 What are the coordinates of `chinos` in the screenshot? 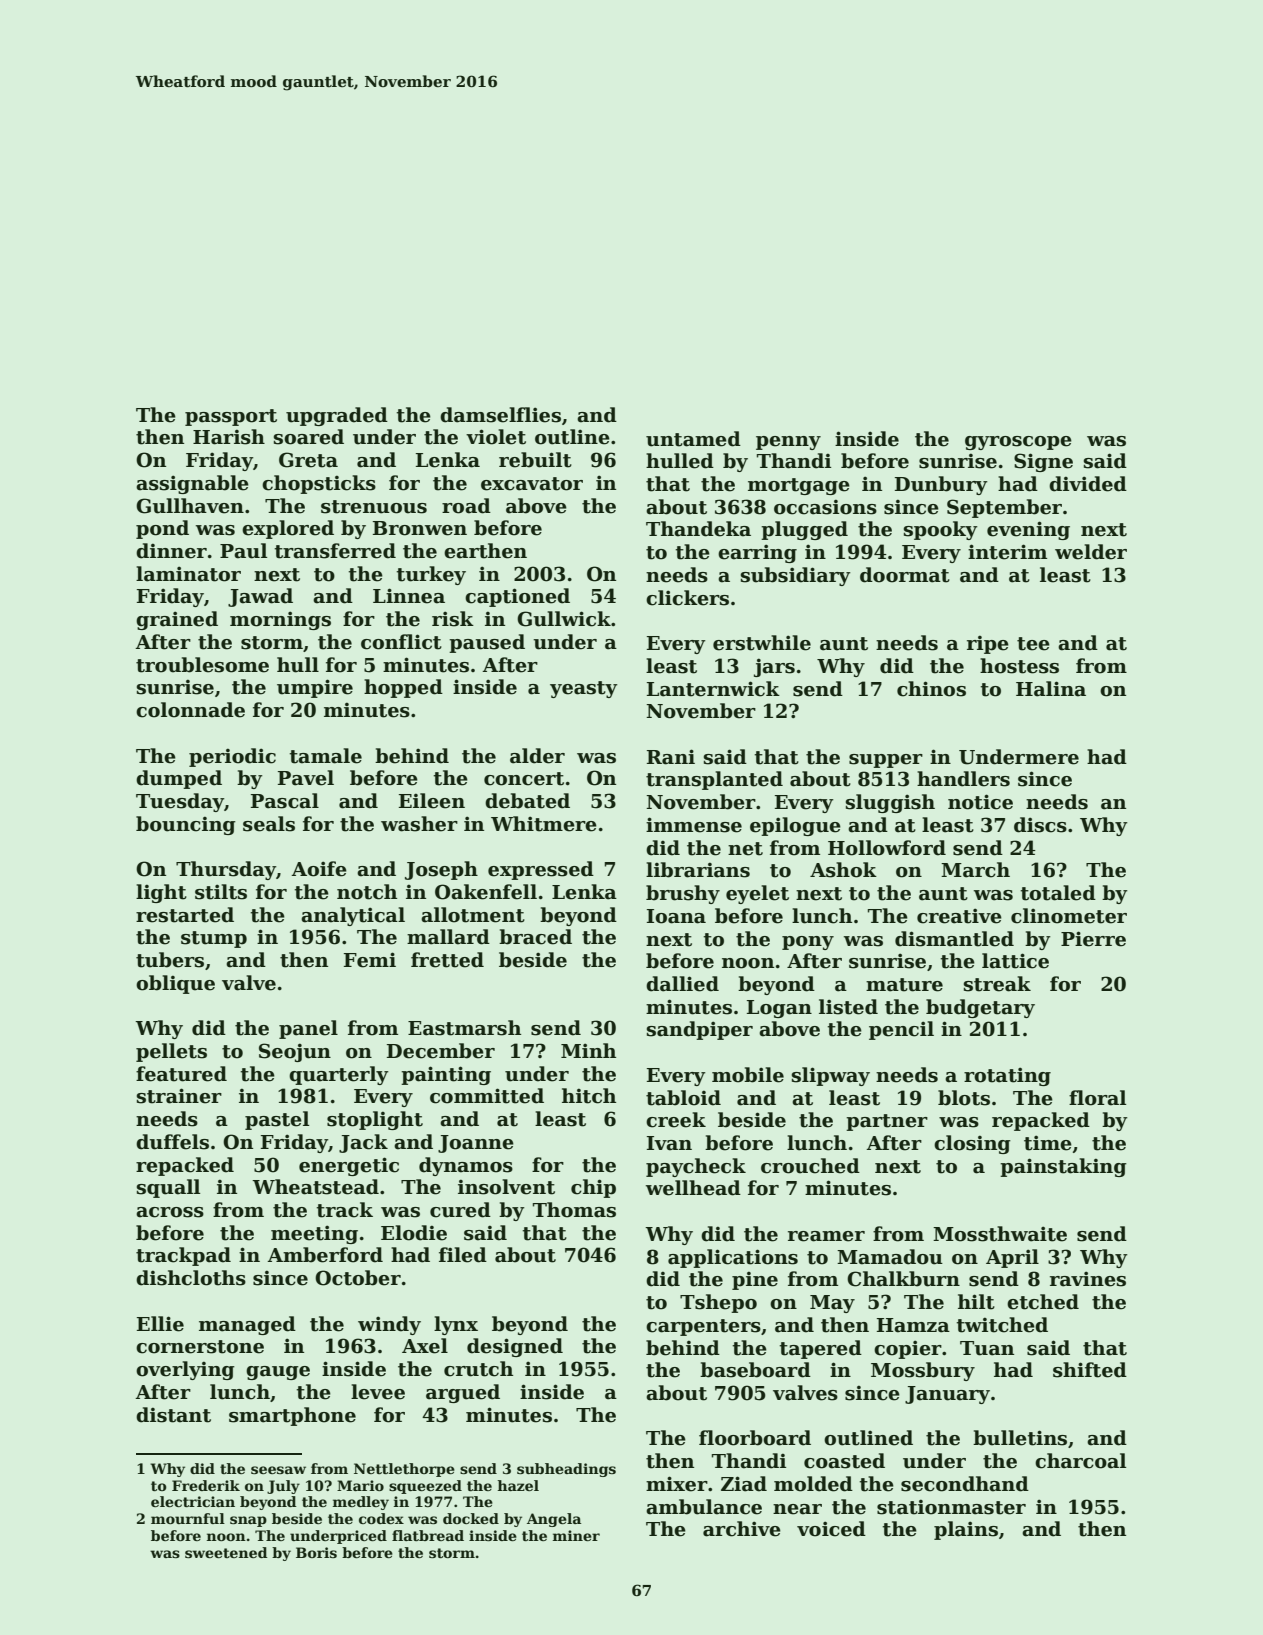 It's located at (931, 689).
